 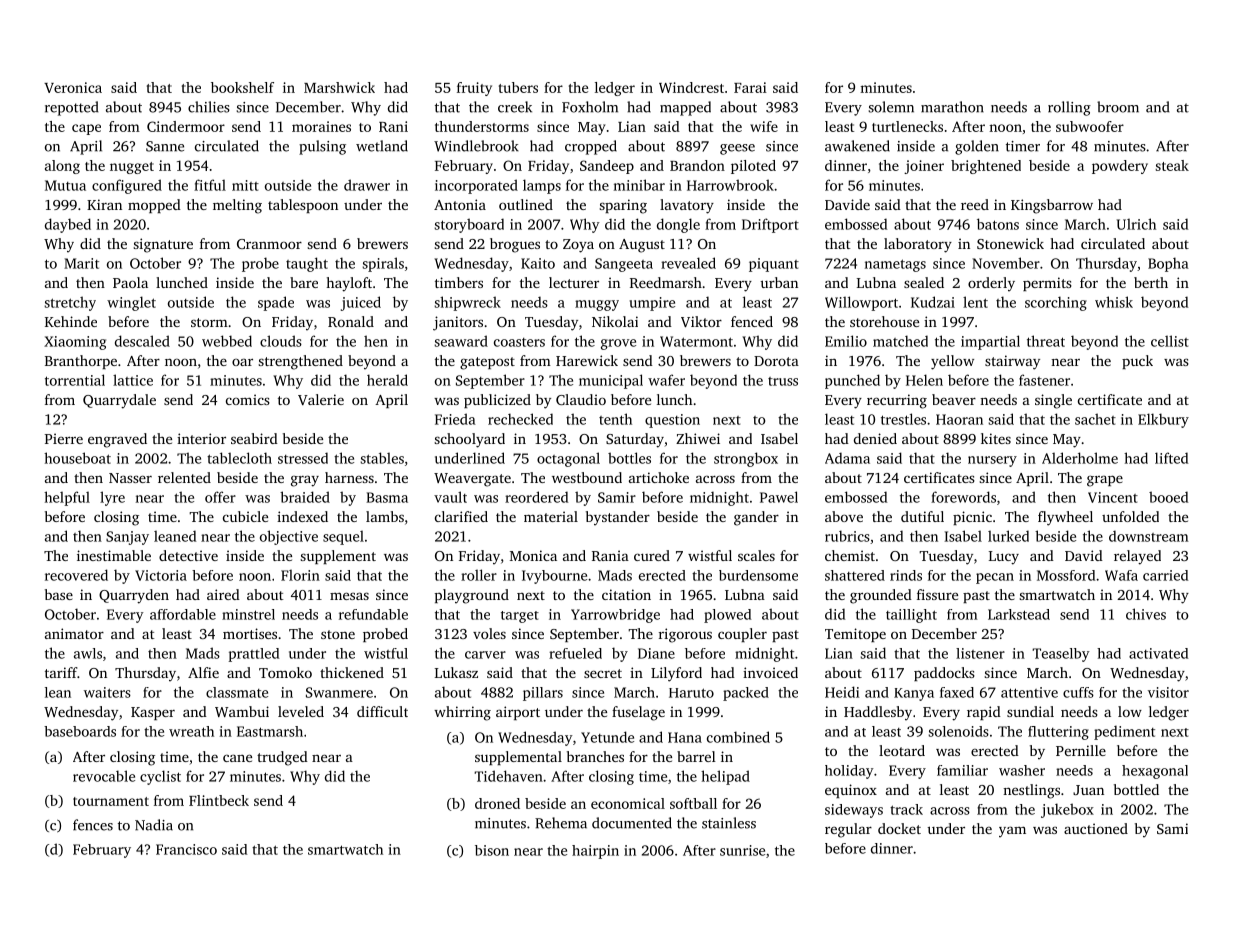 What do you see at coordinates (492, 850) in the document?
I see `bison` at bounding box center [492, 850].
